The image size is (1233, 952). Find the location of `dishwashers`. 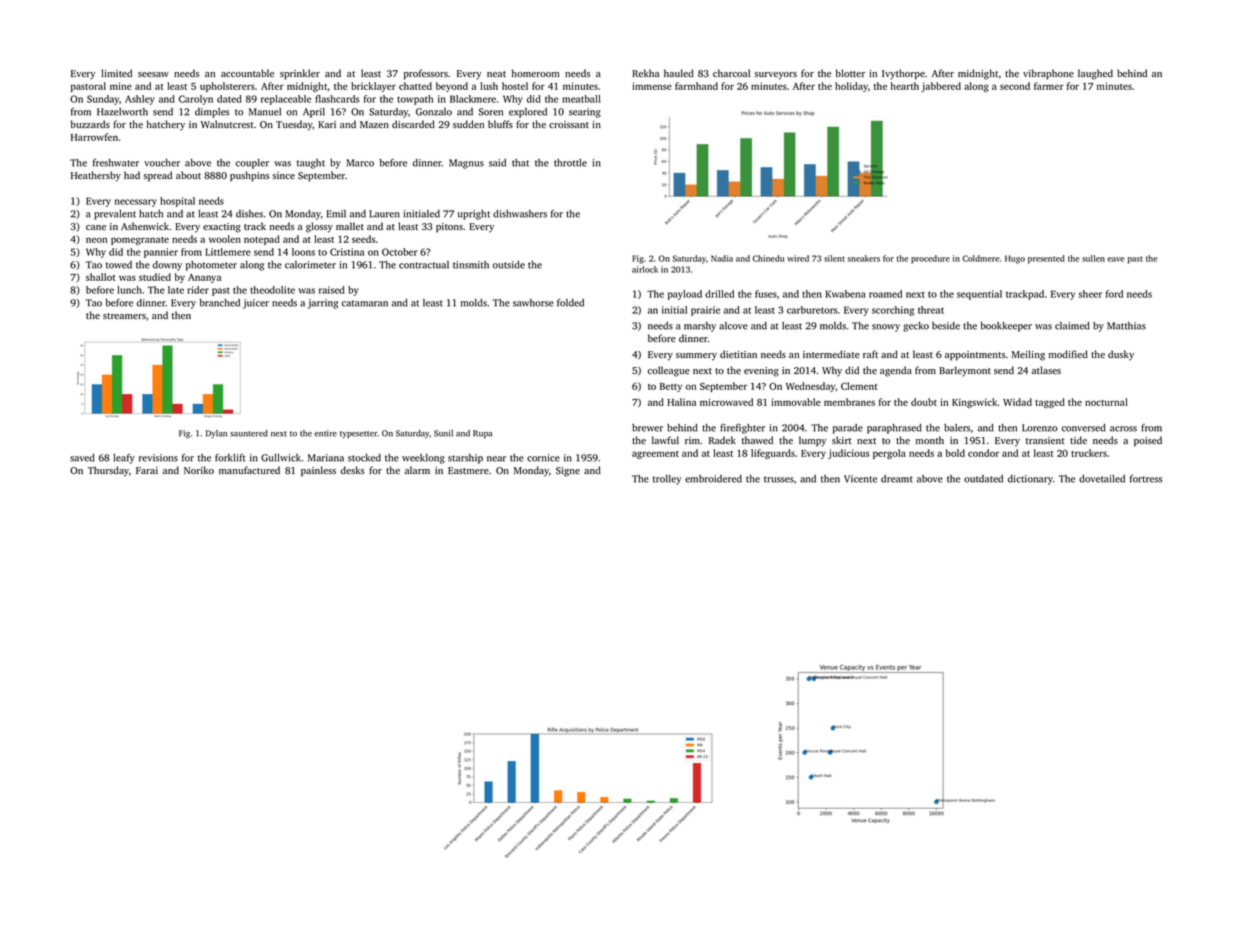

dishwashers is located at coordinates (520, 214).
